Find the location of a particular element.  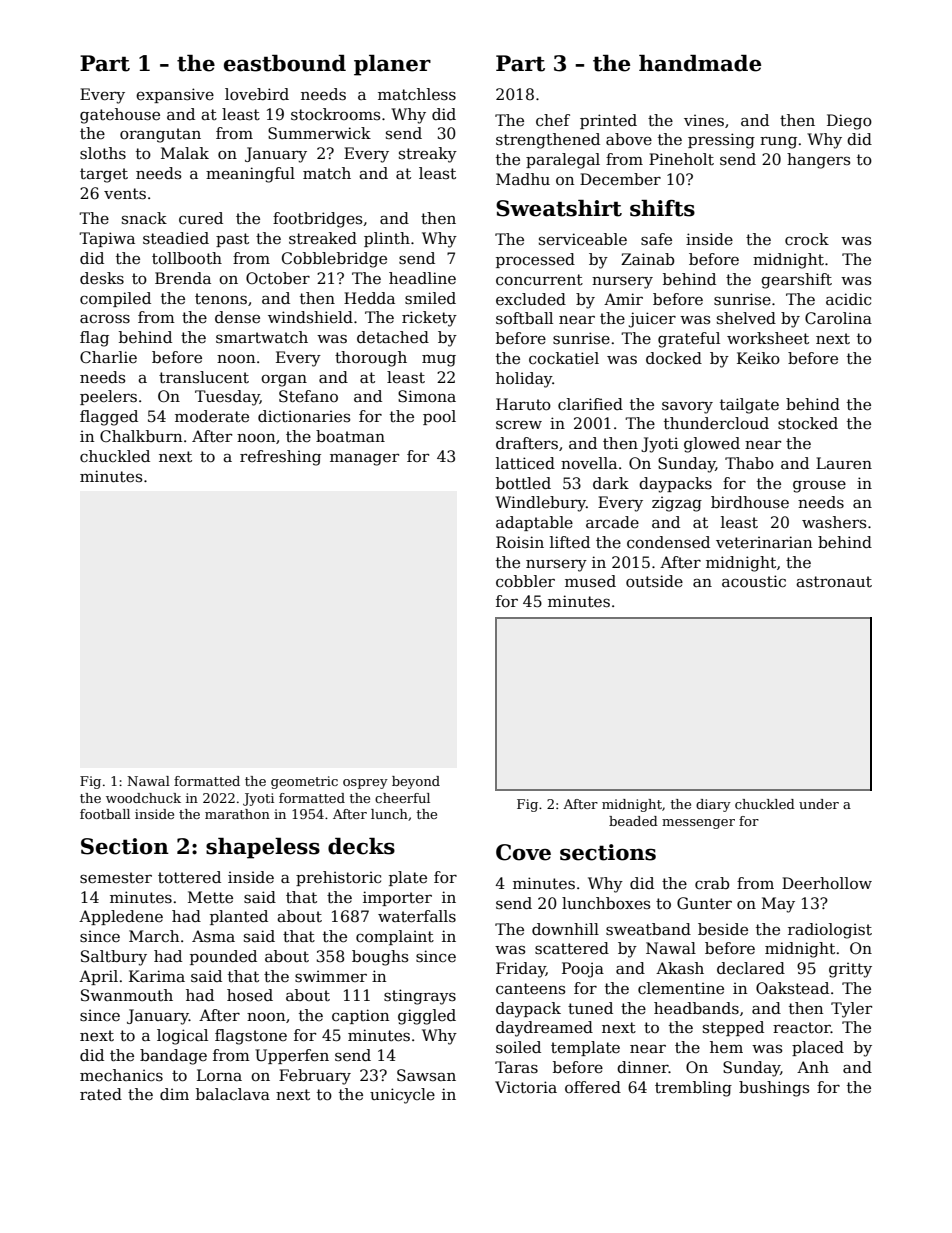

April is located at coordinates (98, 977).
